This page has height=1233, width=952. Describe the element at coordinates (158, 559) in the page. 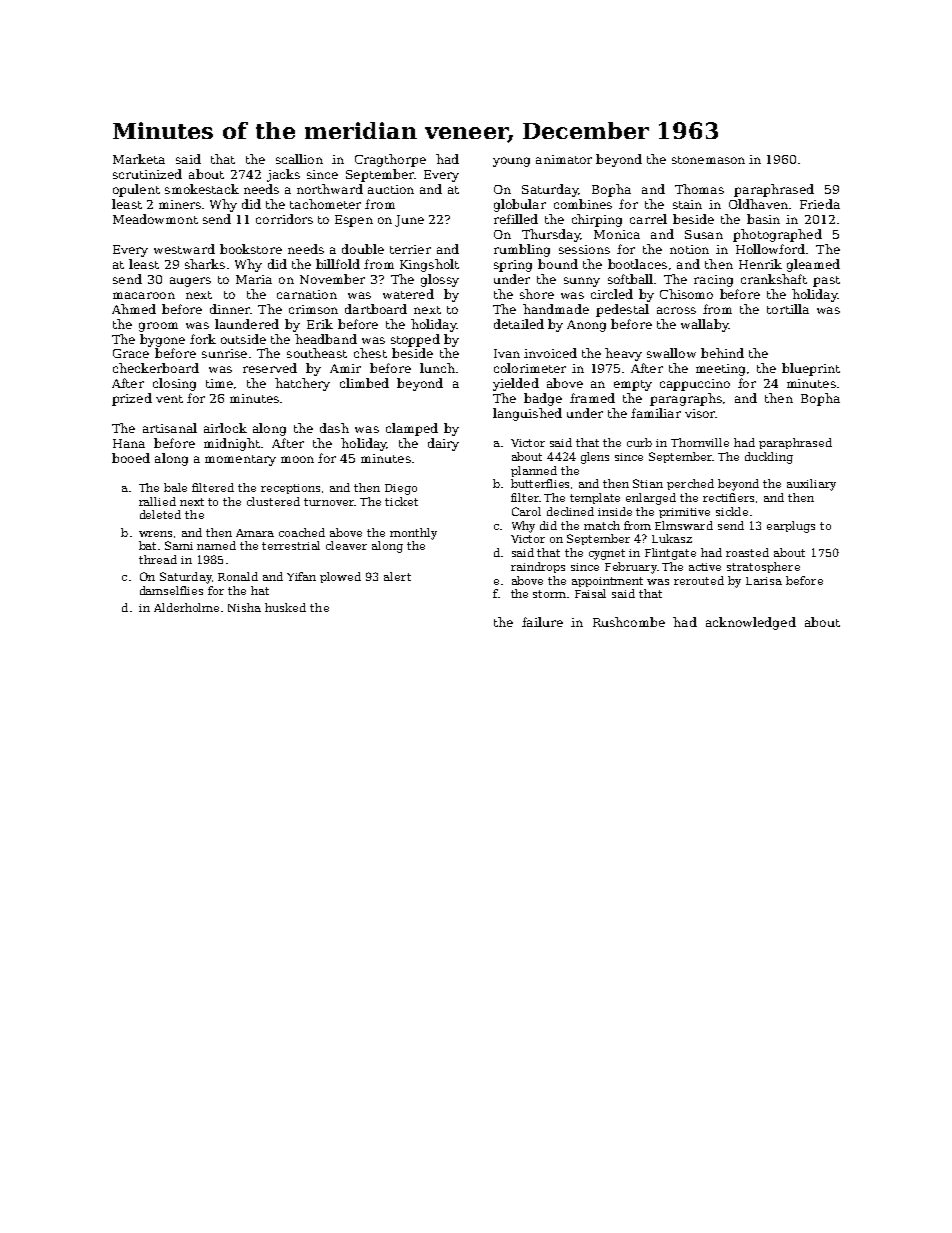

I see `thread` at that location.
